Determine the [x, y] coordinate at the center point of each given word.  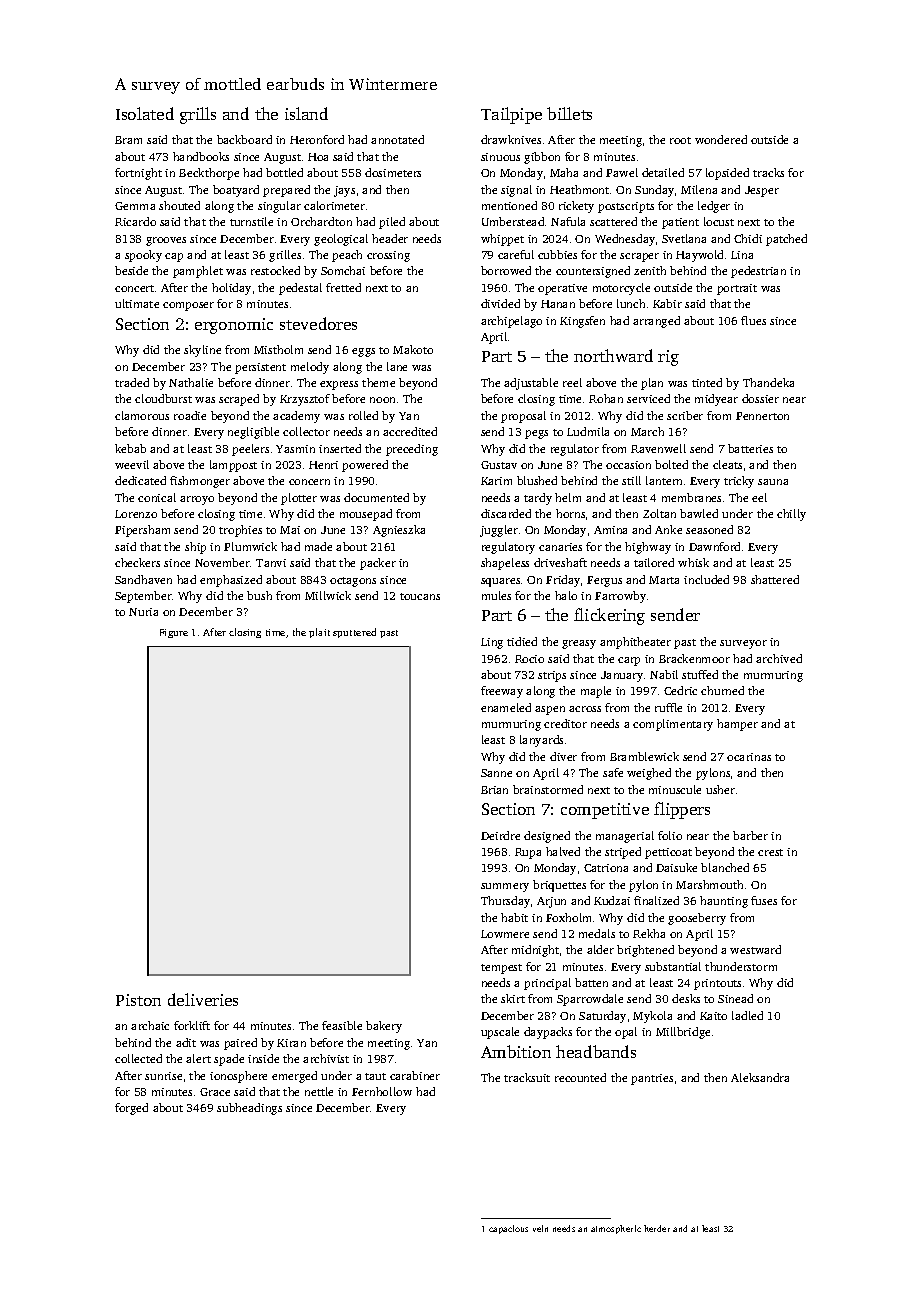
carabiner [415, 1075]
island [306, 113]
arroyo [197, 500]
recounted [580, 1077]
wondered [721, 139]
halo [566, 595]
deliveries [203, 999]
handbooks [201, 156]
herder [657, 1228]
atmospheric [616, 1229]
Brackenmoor [694, 658]
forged [131, 1109]
